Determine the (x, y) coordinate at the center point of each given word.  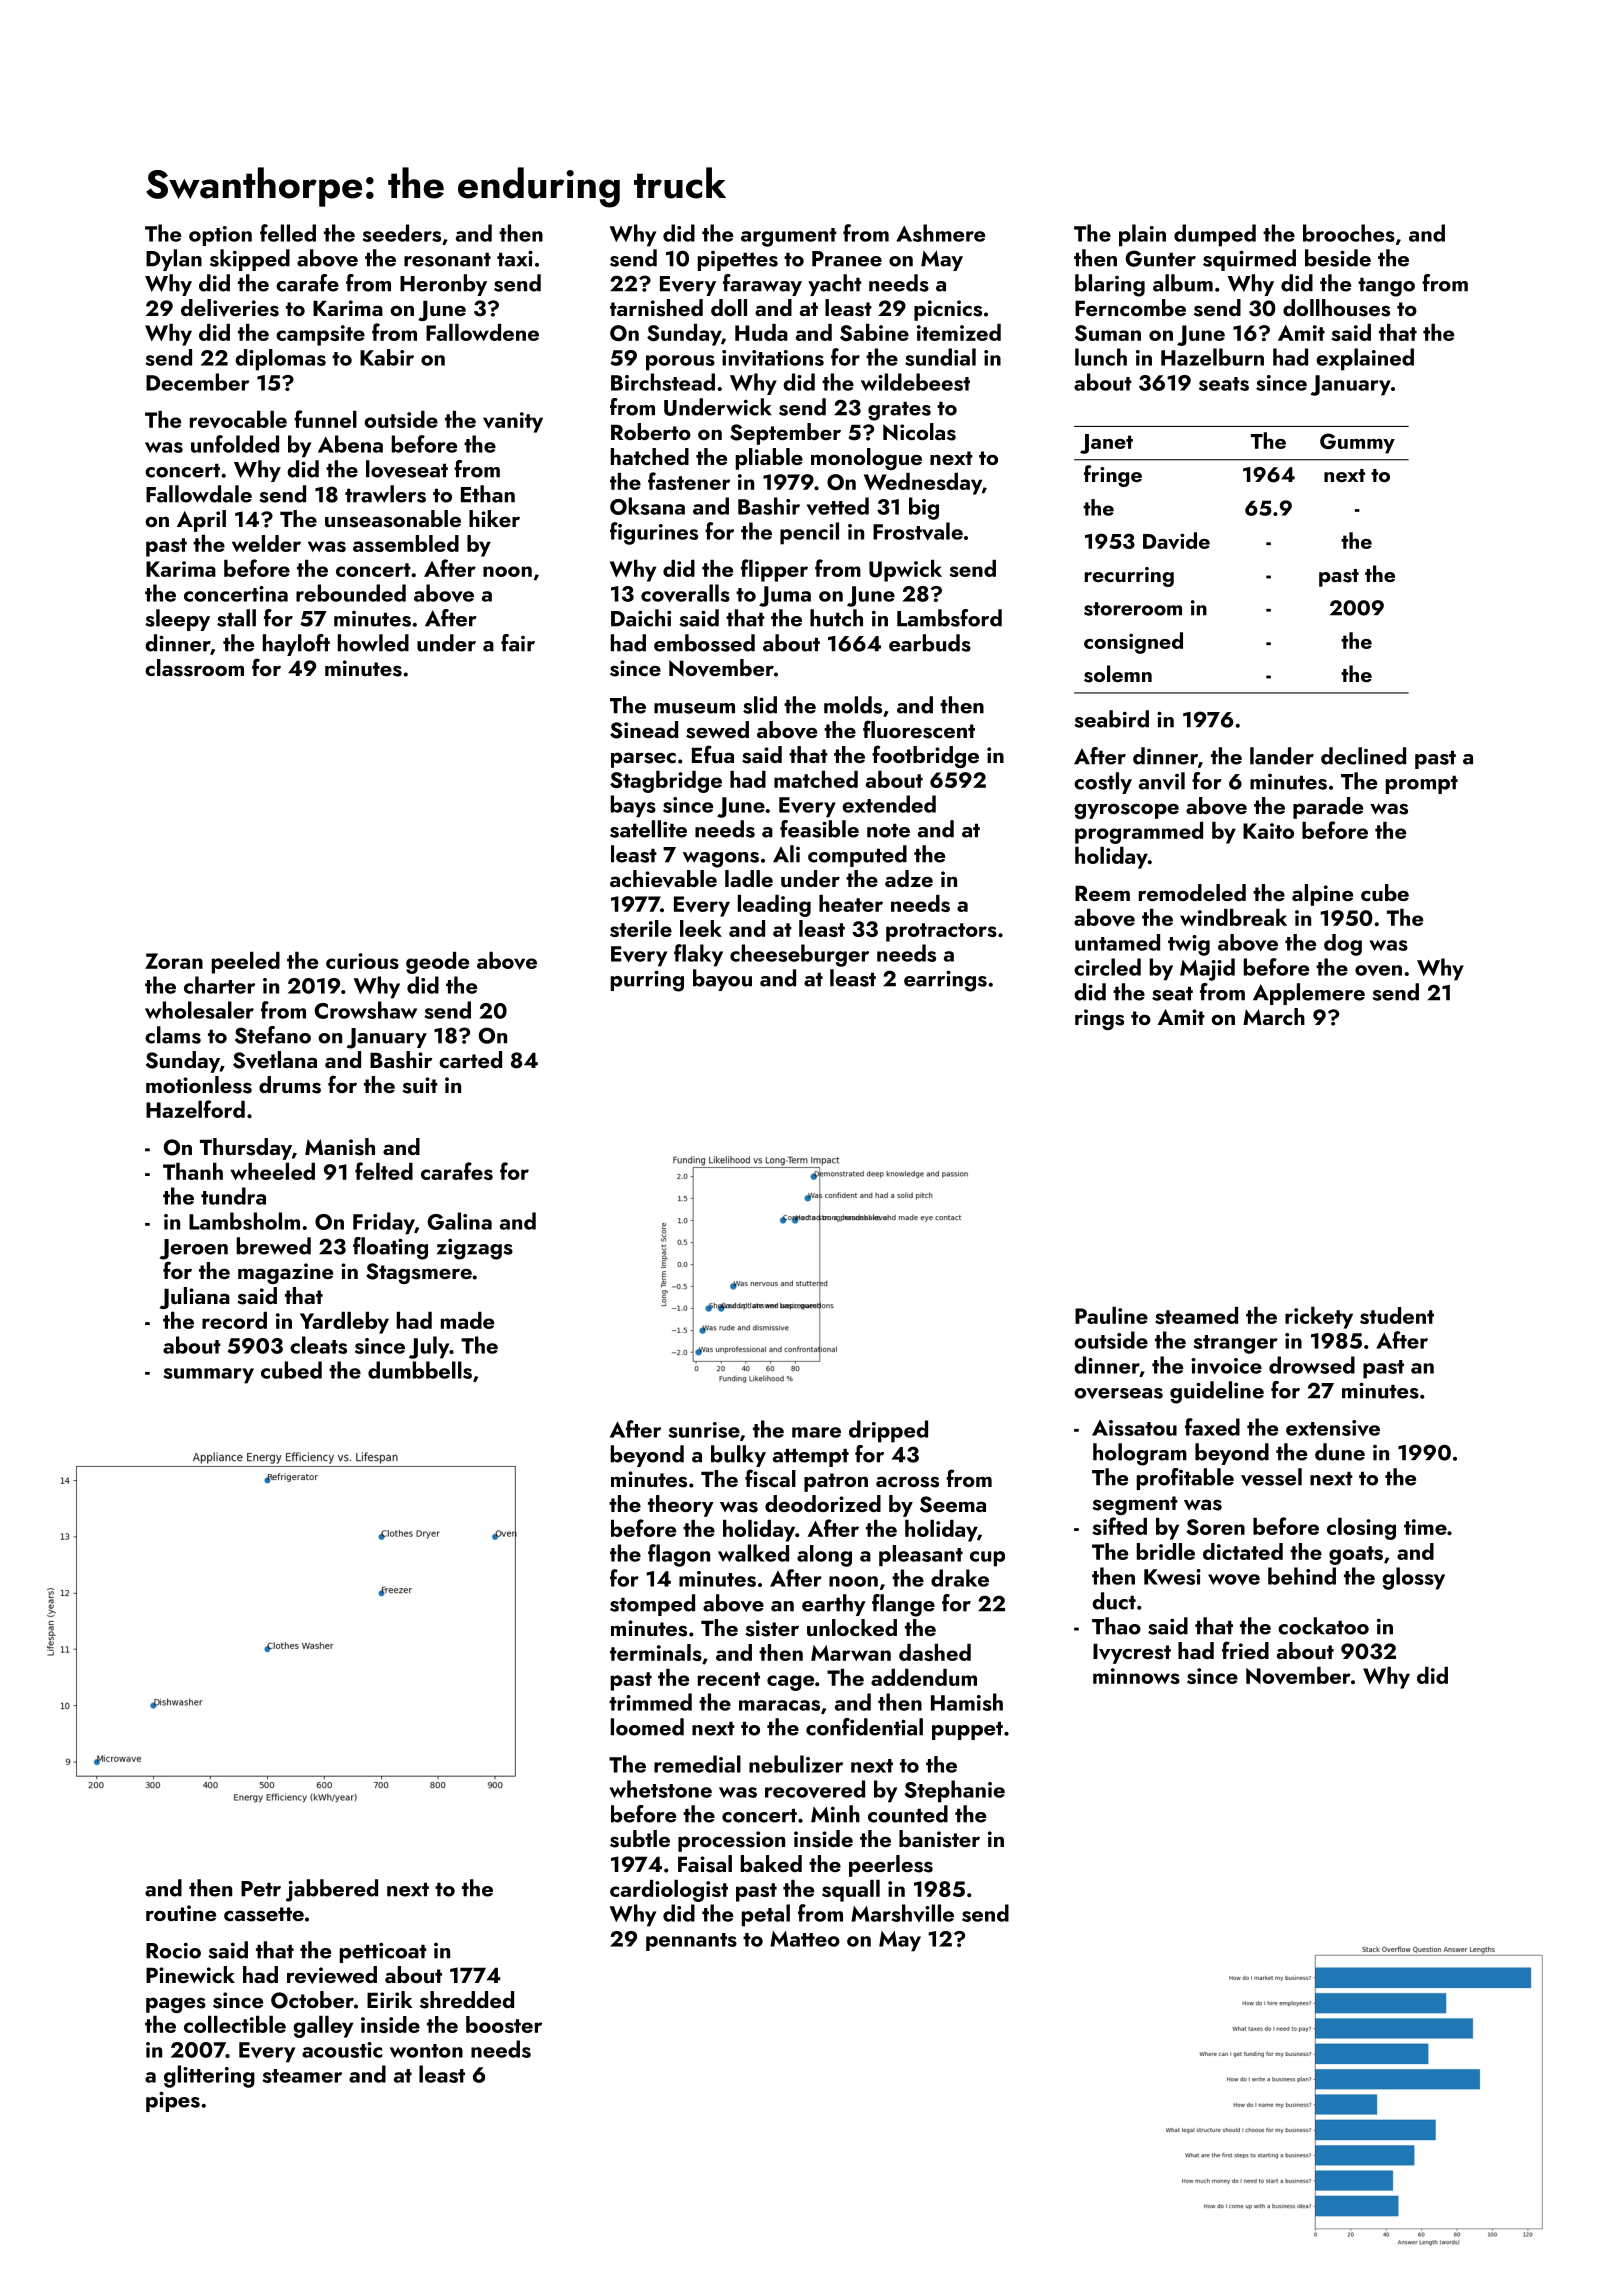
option (220, 236)
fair (518, 643)
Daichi (641, 618)
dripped (888, 1431)
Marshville (902, 1913)
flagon (679, 1555)
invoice (1226, 1366)
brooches (1349, 233)
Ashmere (940, 233)
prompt (1422, 784)
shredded (467, 2000)
